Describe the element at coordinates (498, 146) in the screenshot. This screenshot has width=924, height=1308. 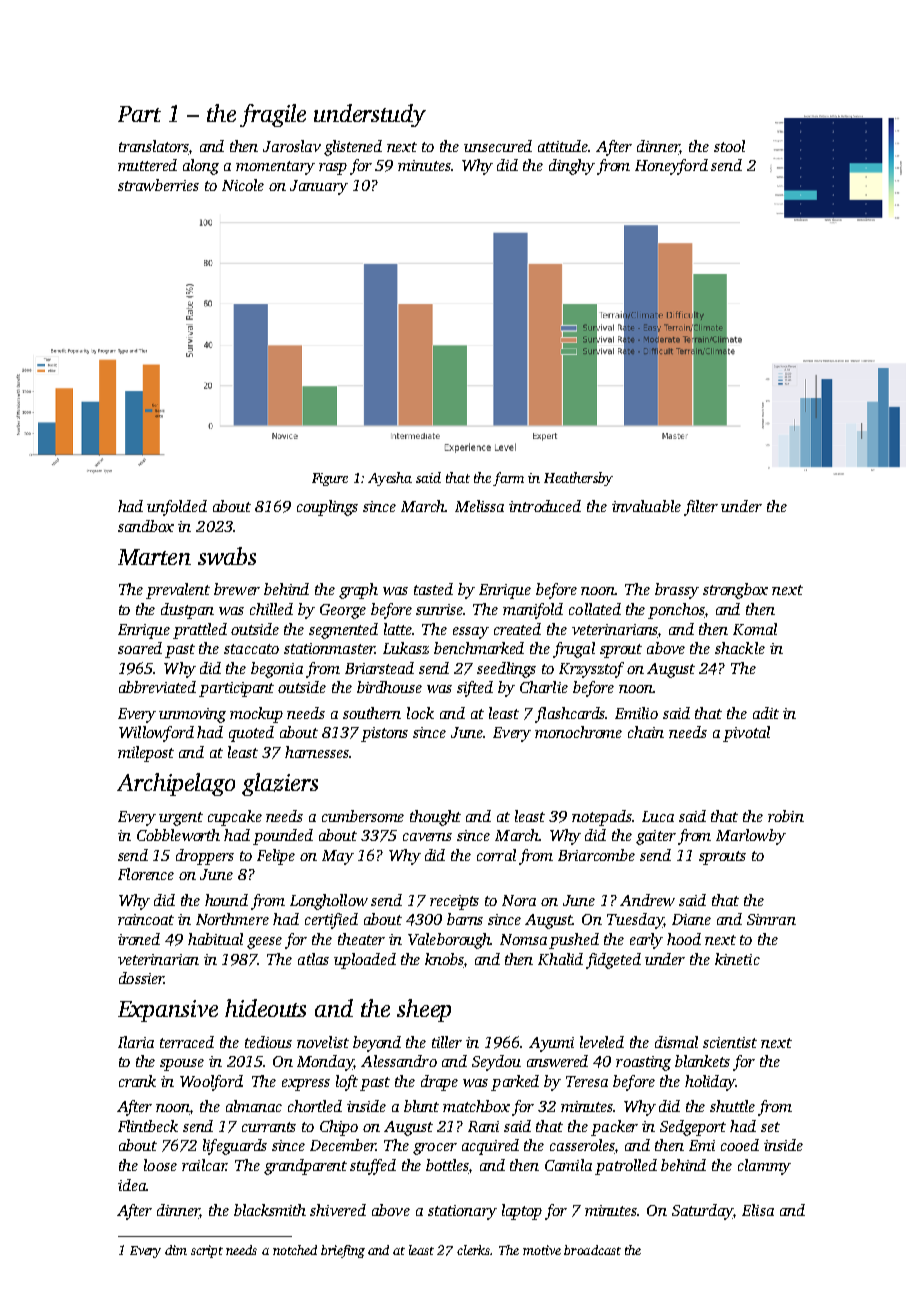
I see `unsecured` at that location.
